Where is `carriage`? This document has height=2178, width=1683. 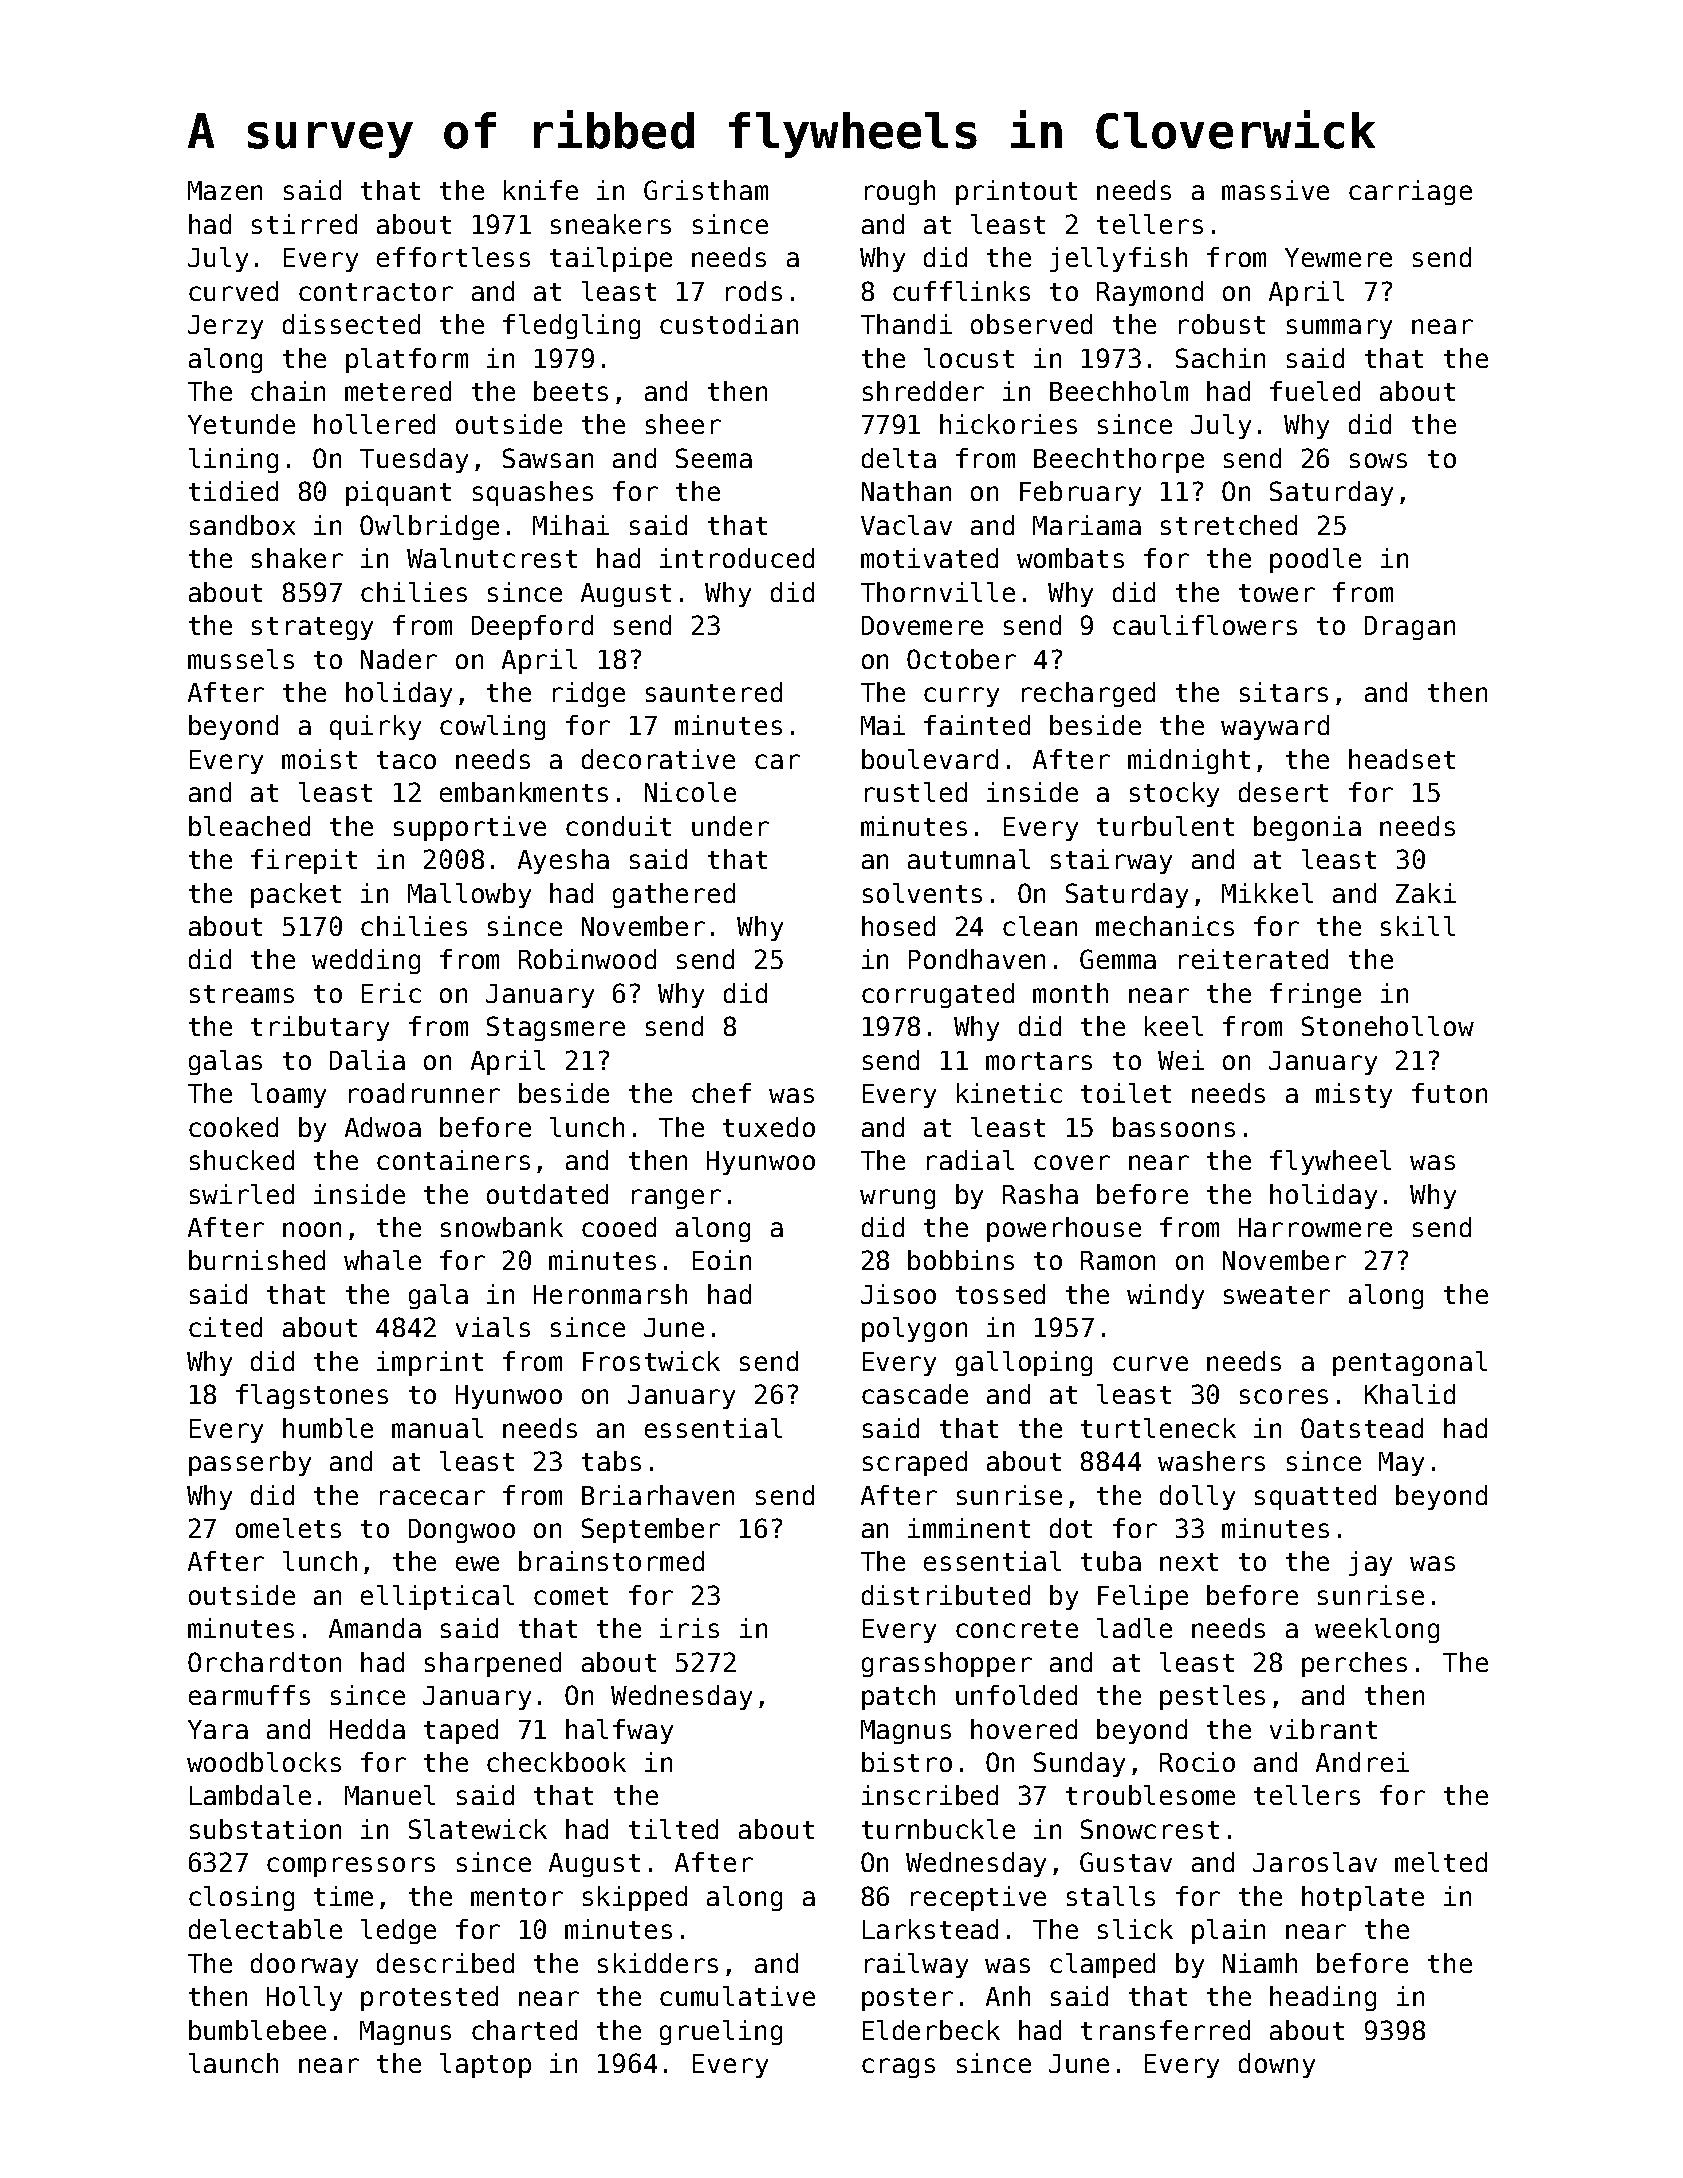 carriage is located at coordinates (1410, 192).
